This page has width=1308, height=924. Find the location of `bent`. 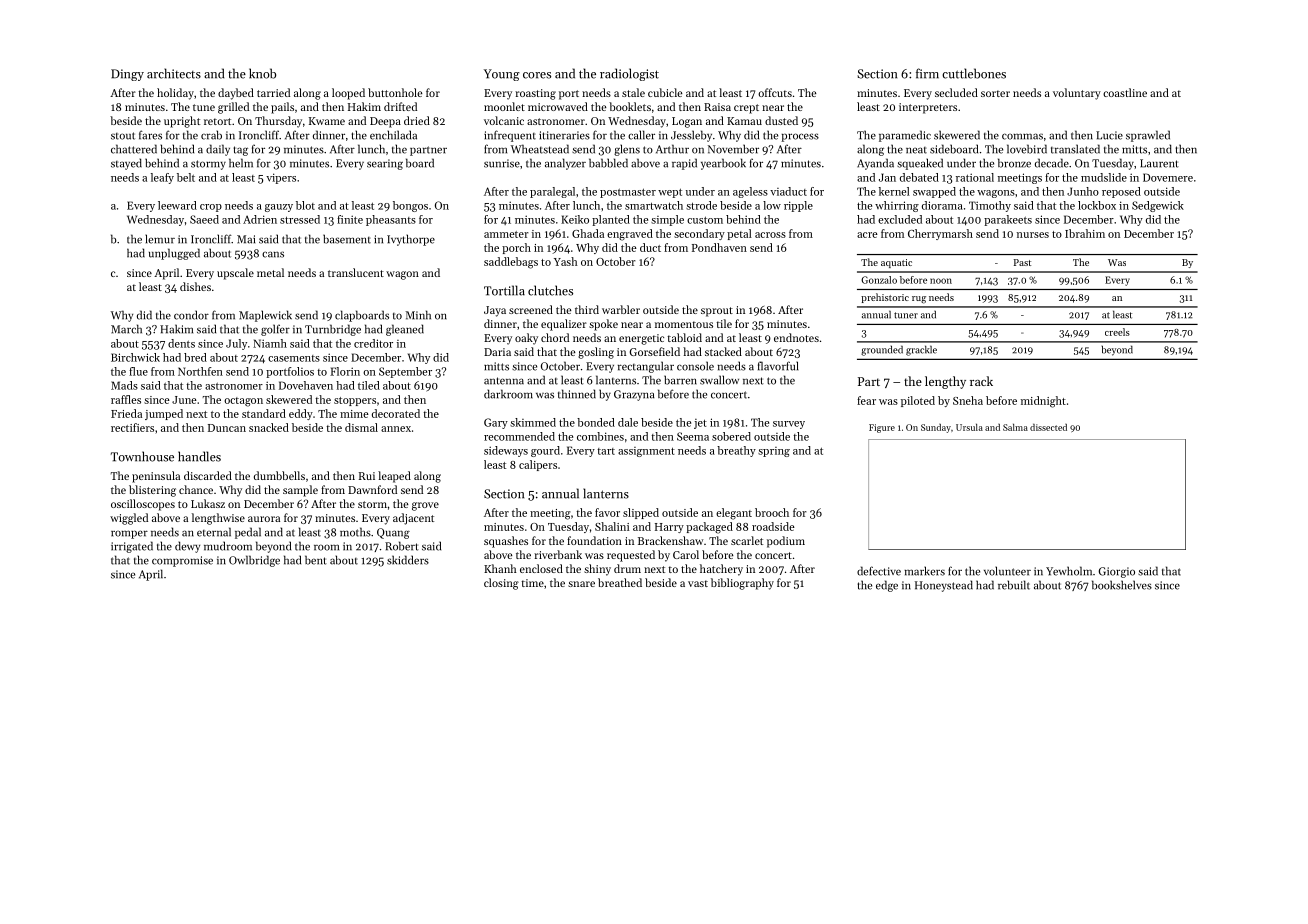

bent is located at coordinates (316, 560).
